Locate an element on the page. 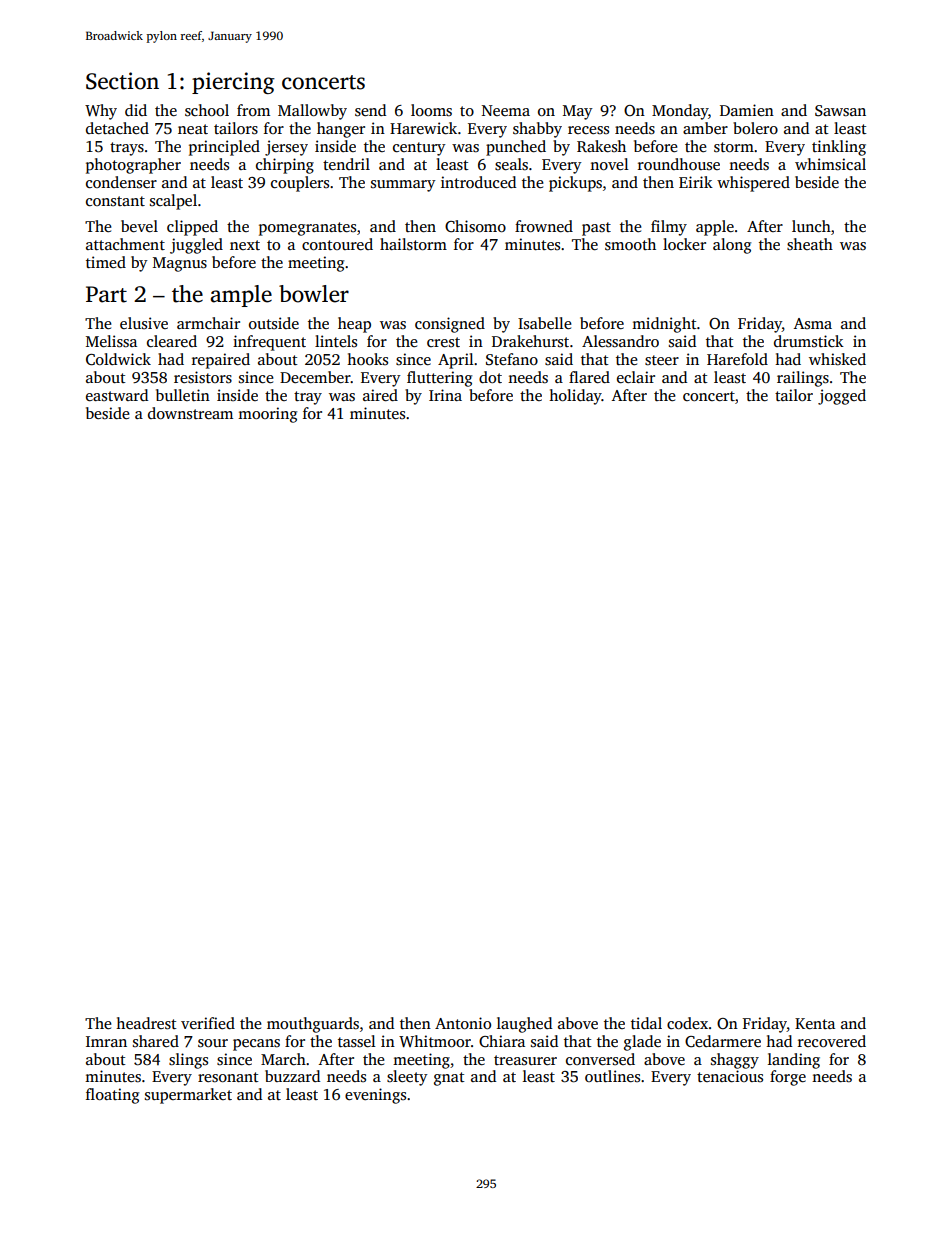 The width and height of the page is (952, 1233). Antonio is located at coordinates (463, 1023).
